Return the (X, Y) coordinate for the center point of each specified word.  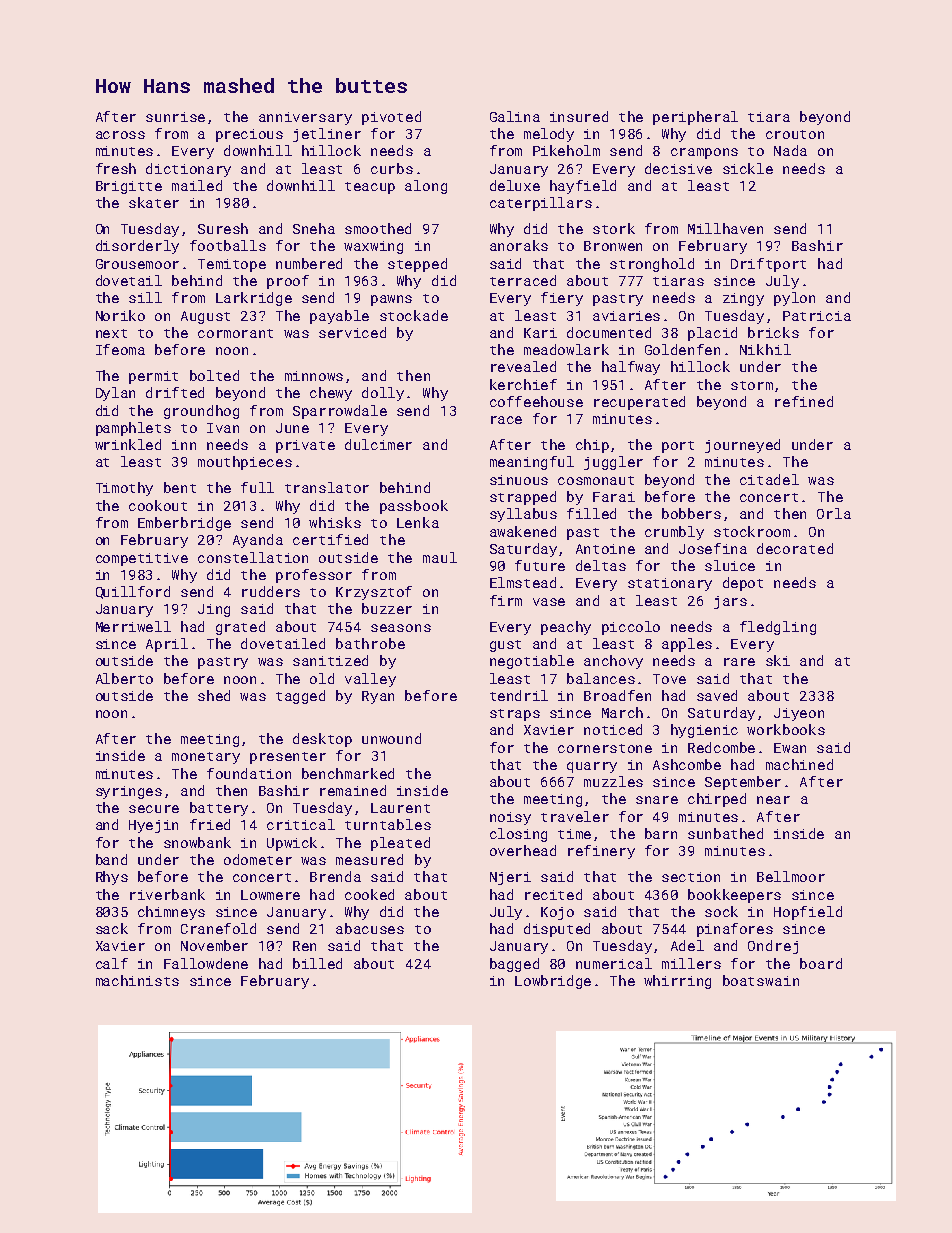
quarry (592, 767)
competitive (142, 559)
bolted (214, 375)
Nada (790, 150)
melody (549, 135)
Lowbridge (553, 982)
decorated (795, 548)
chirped (717, 800)
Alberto (124, 678)
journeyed (742, 446)
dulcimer (378, 444)
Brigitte (129, 187)
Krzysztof (374, 593)
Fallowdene (206, 963)
